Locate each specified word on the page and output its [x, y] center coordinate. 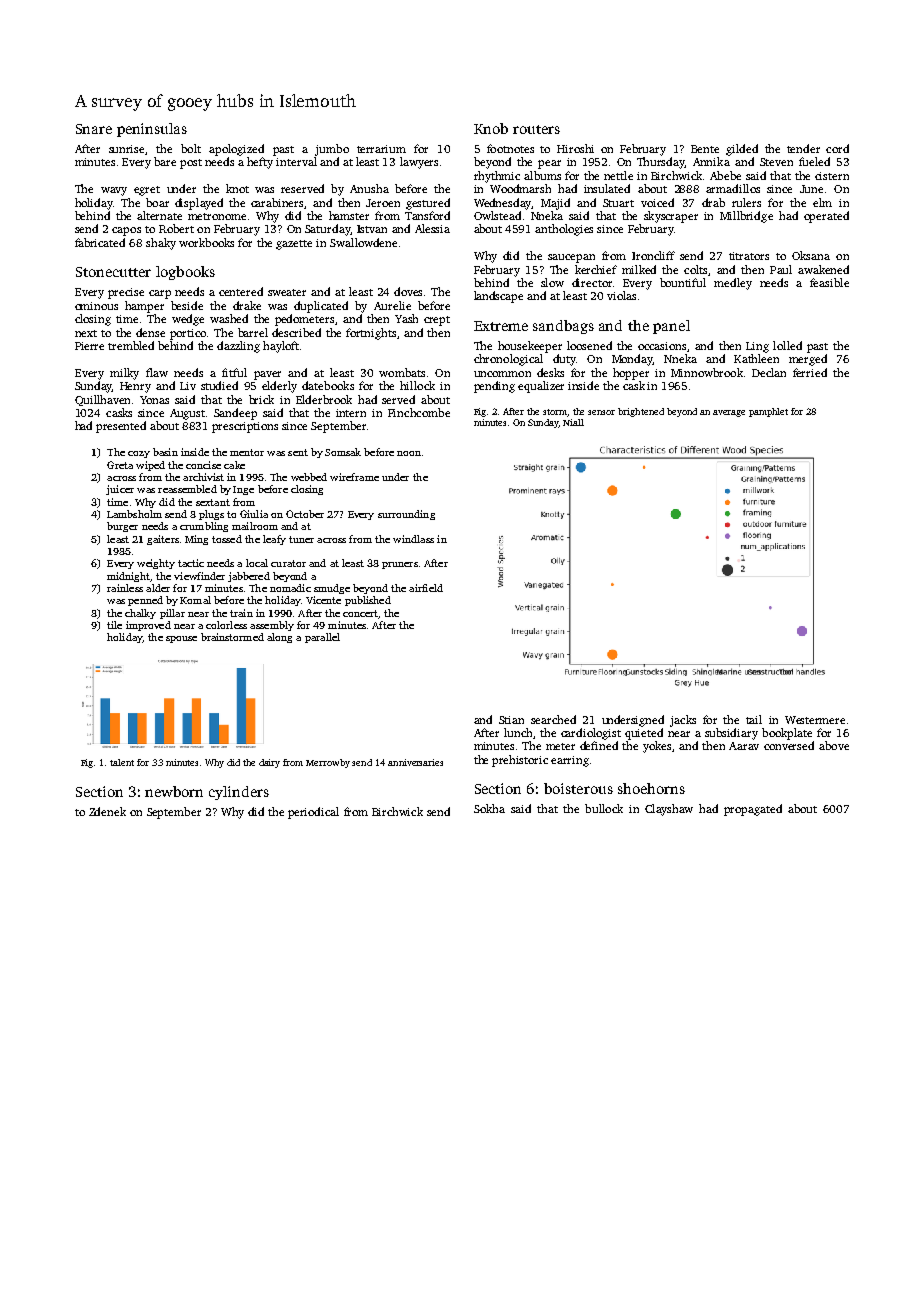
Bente [705, 149]
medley [733, 284]
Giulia [254, 514]
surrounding [406, 515]
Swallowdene [363, 242]
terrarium [381, 149]
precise [126, 293]
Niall [573, 422]
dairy [269, 763]
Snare [94, 129]
